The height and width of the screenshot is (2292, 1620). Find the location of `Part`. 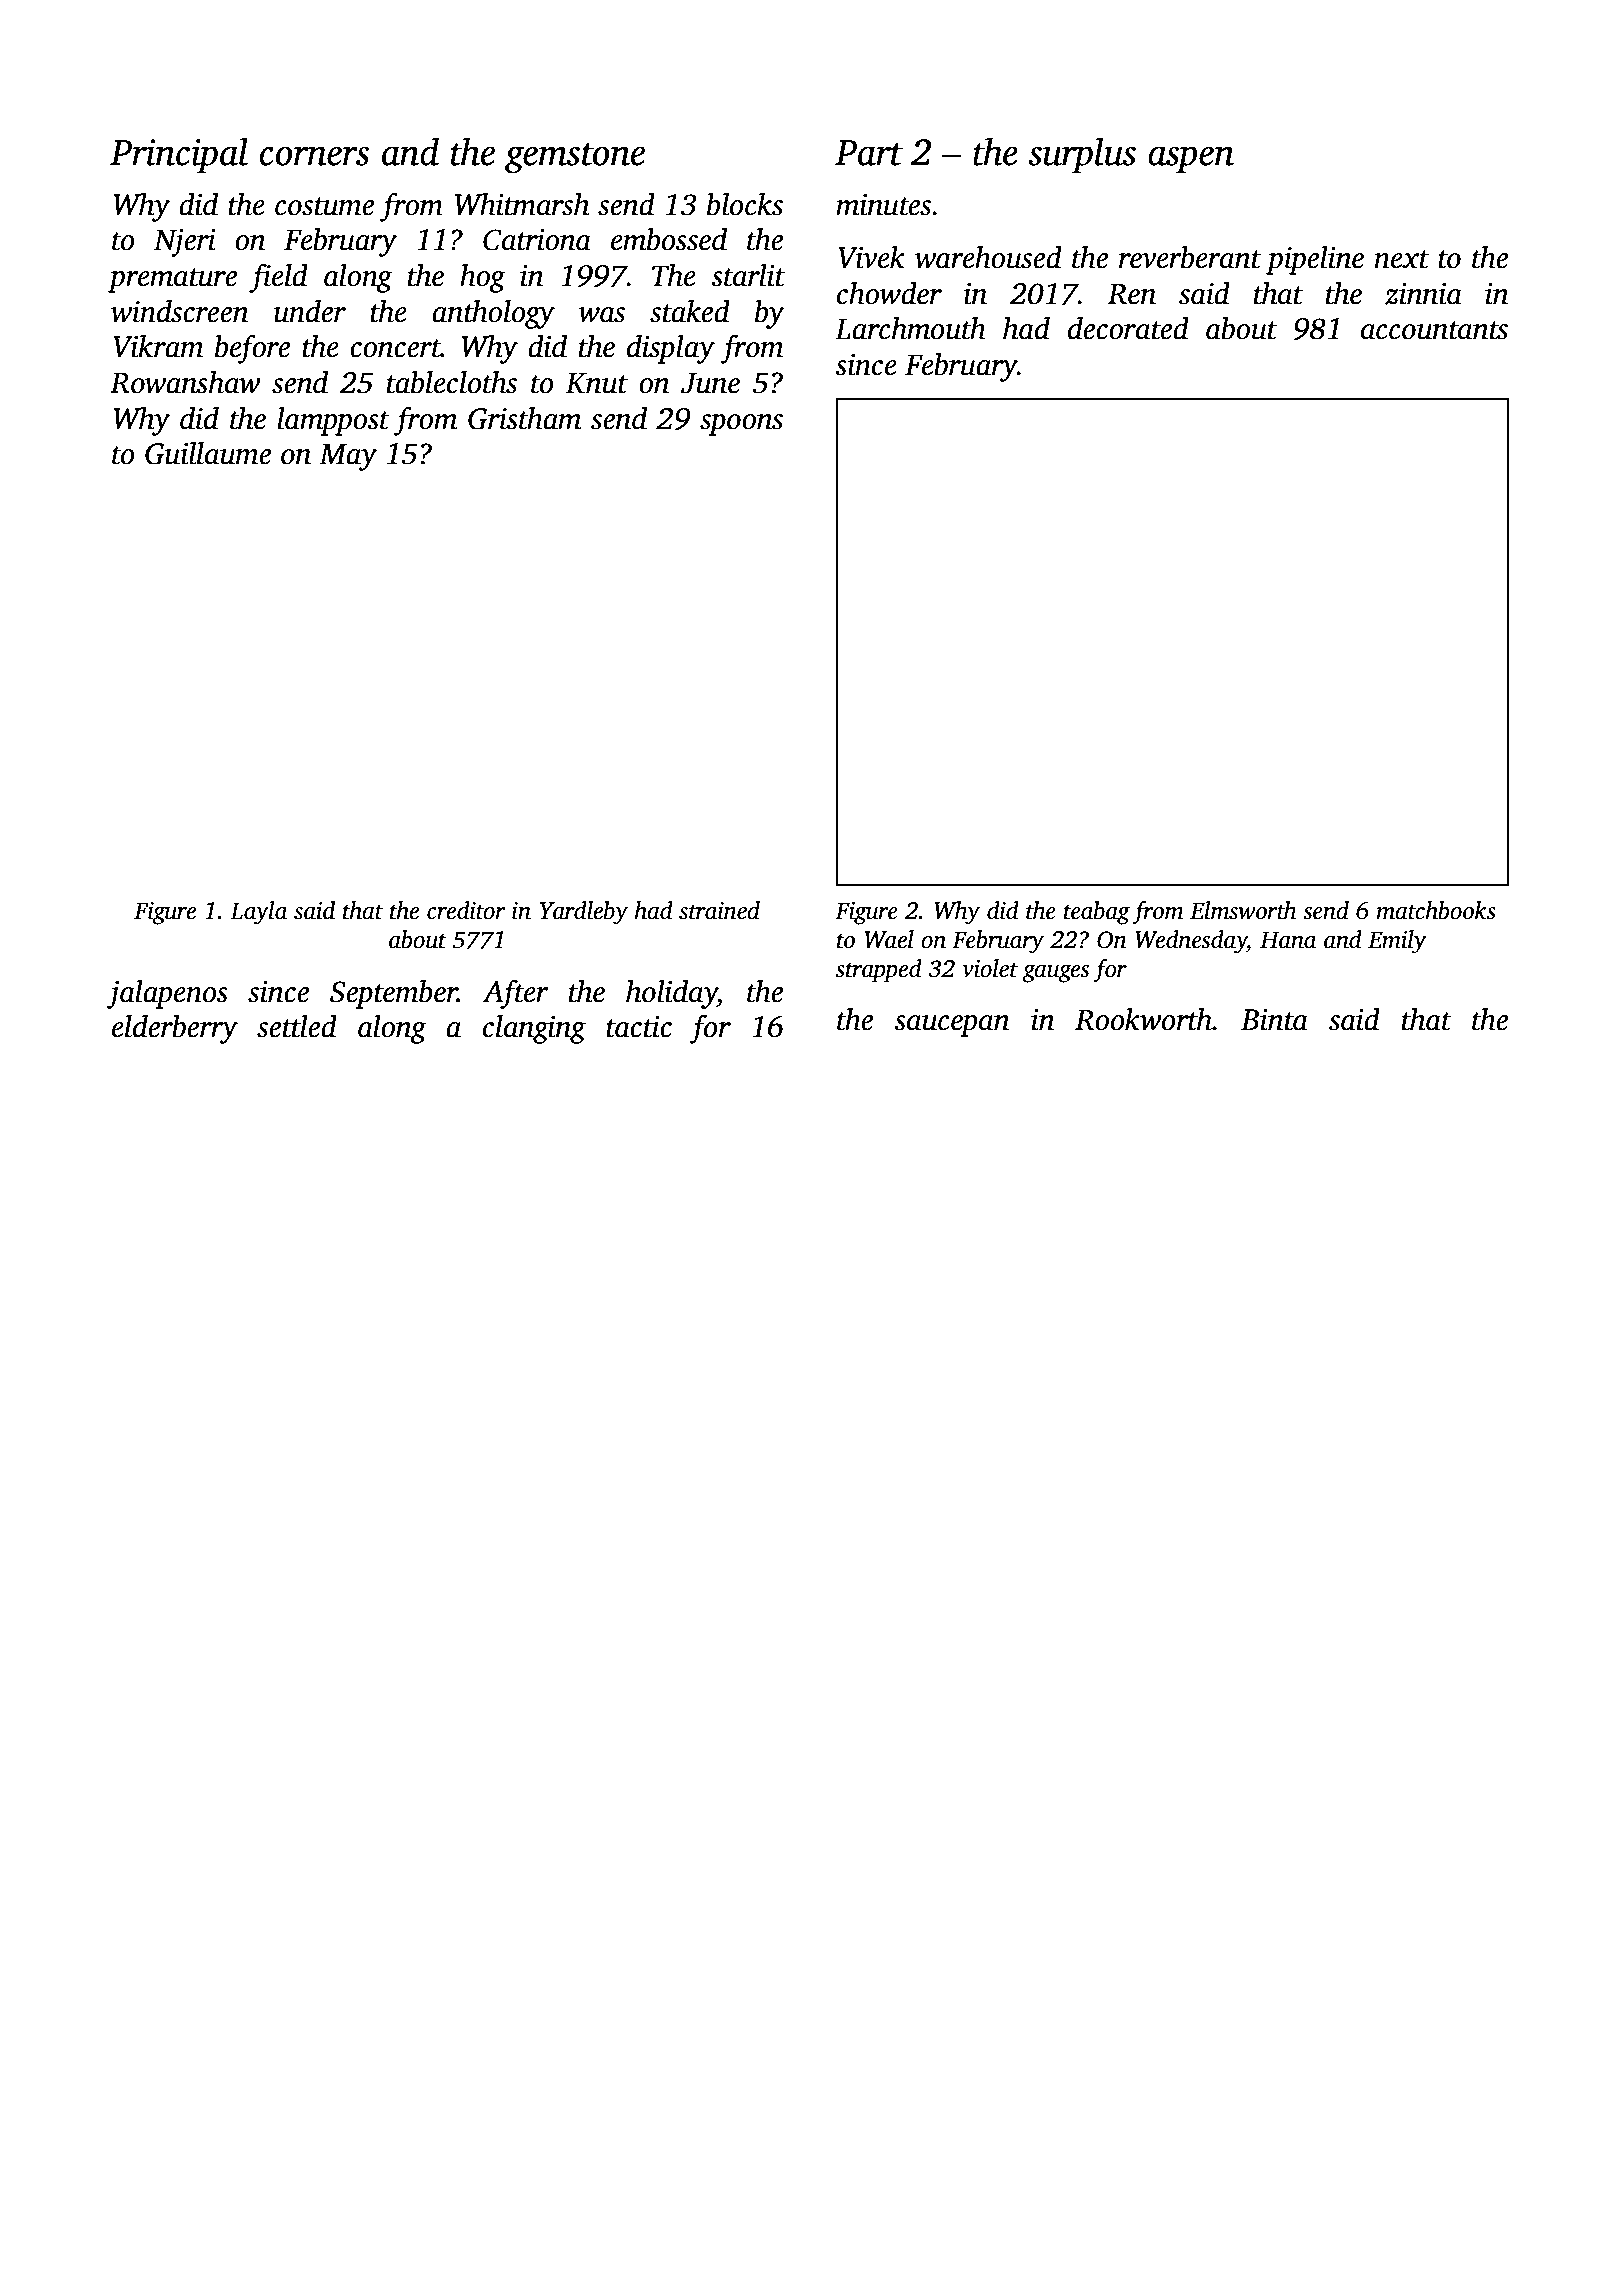

Part is located at coordinates (869, 153).
